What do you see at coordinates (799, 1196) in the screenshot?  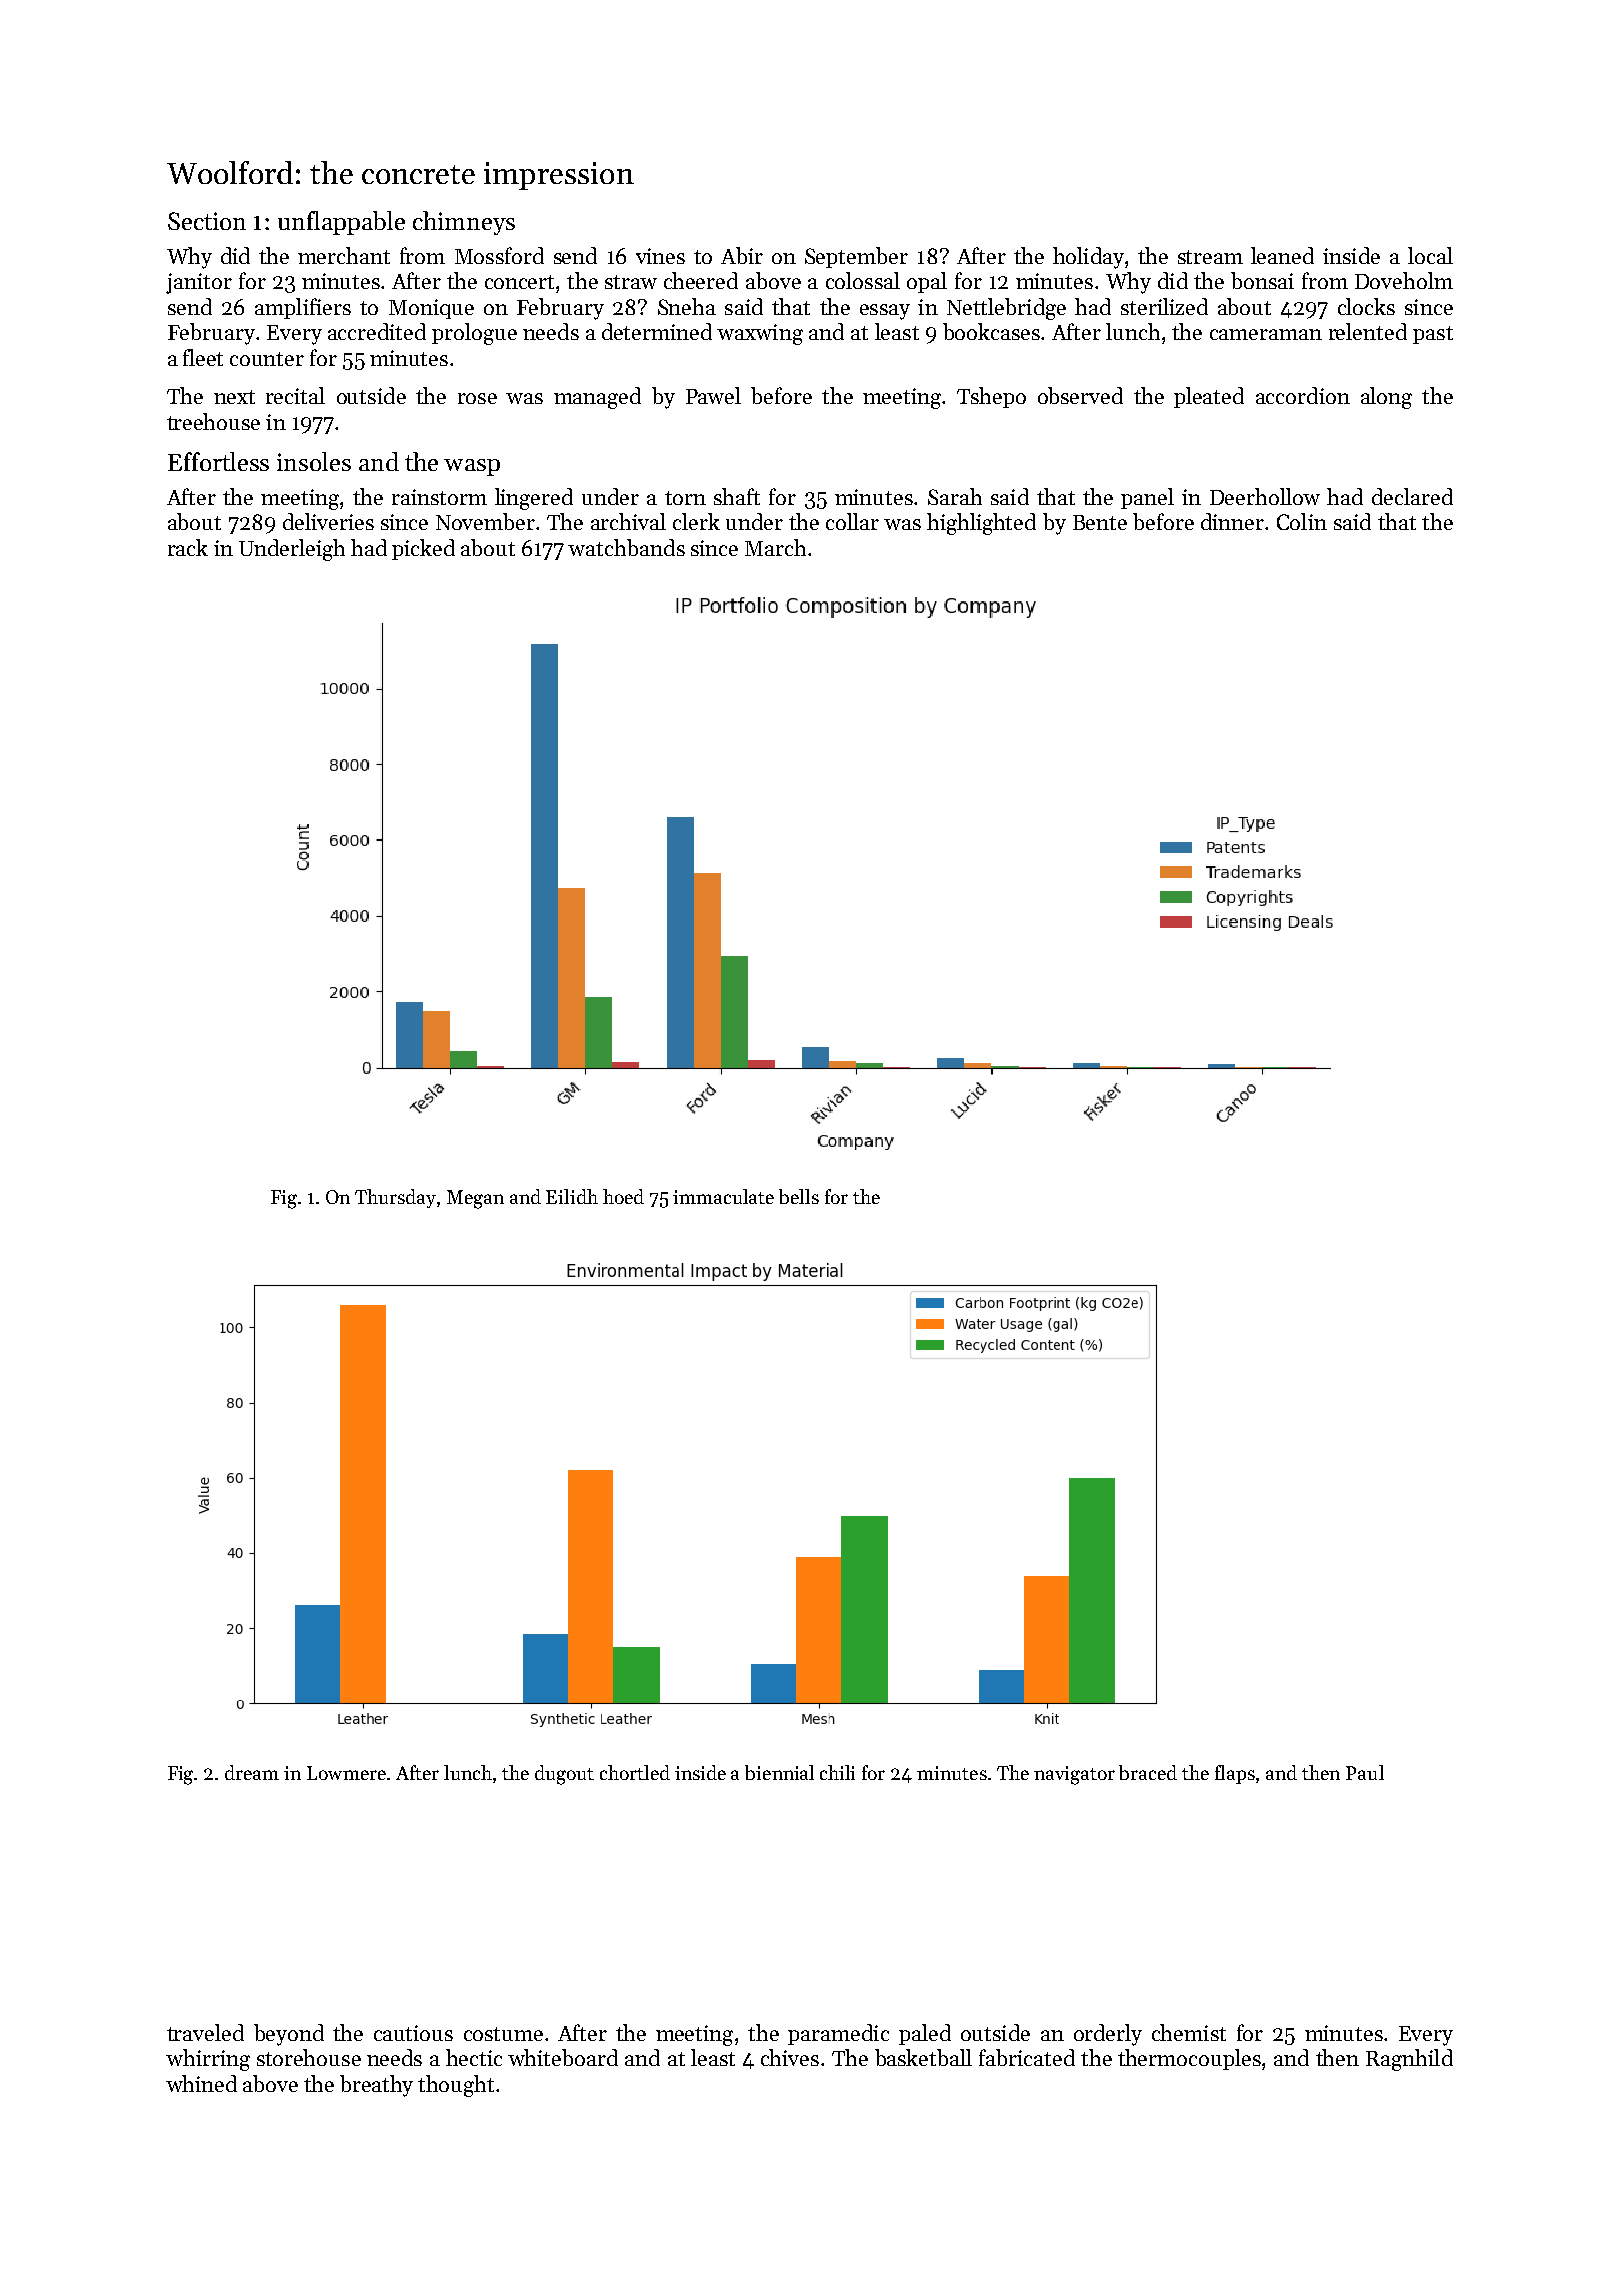 I see `bells` at bounding box center [799, 1196].
